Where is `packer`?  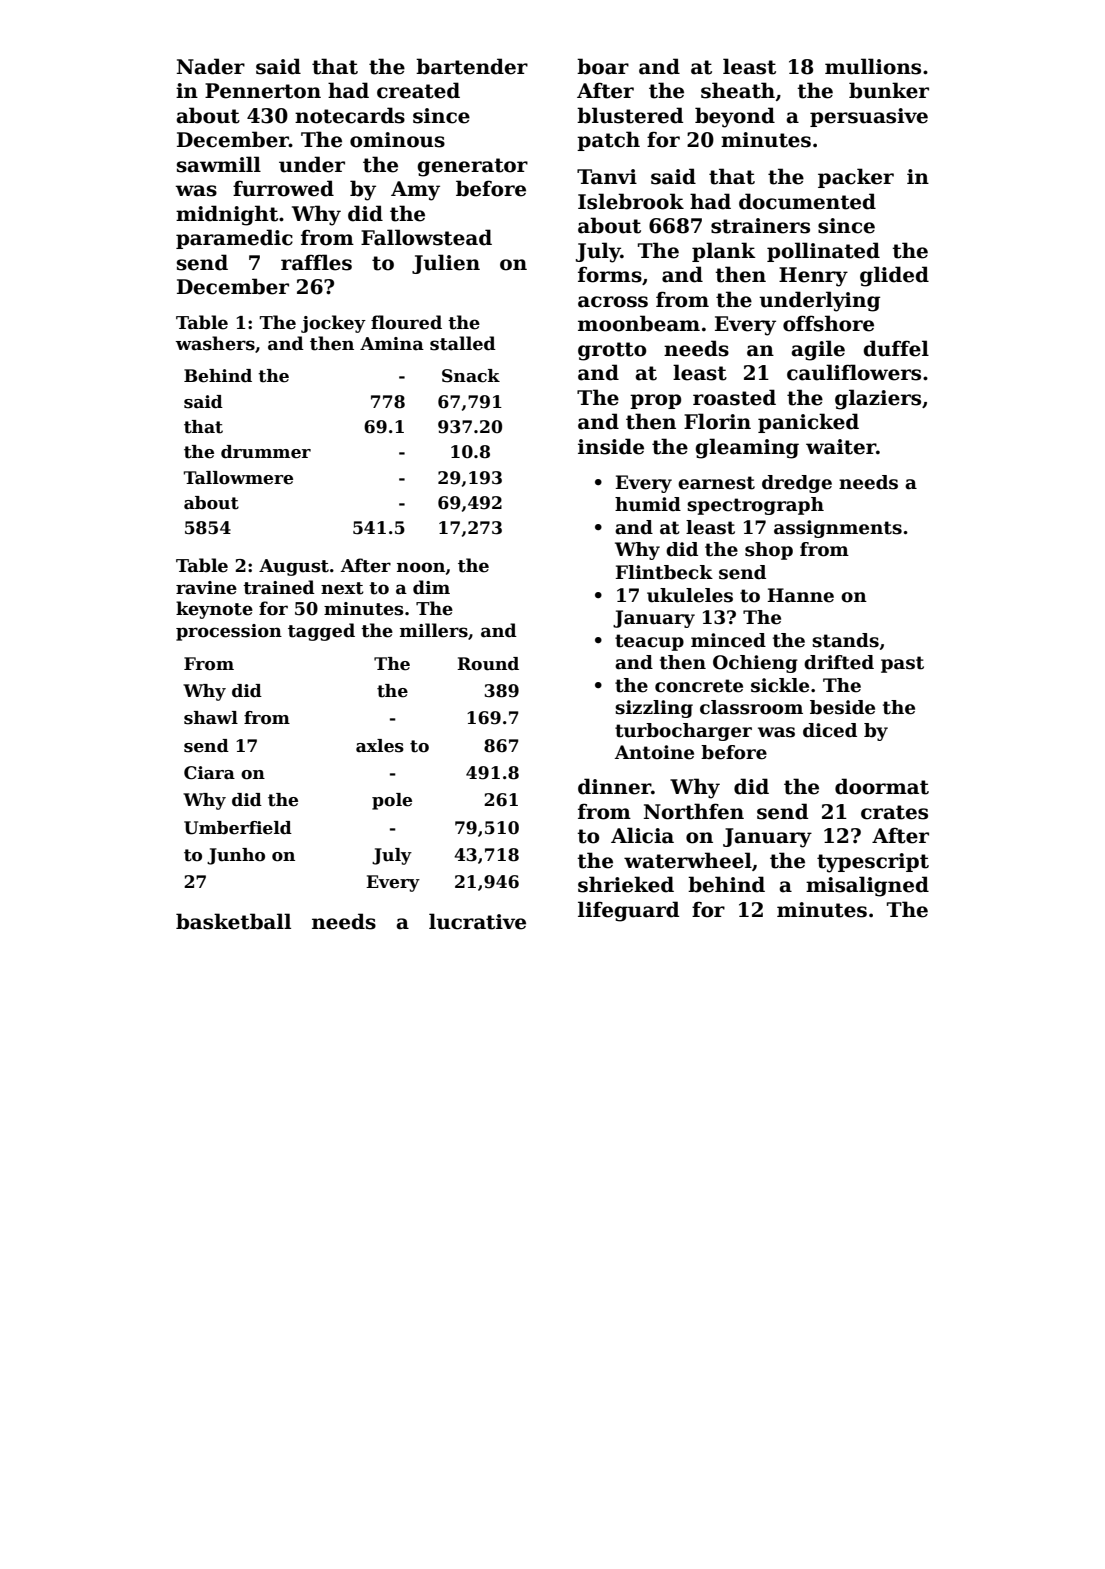 packer is located at coordinates (856, 178).
